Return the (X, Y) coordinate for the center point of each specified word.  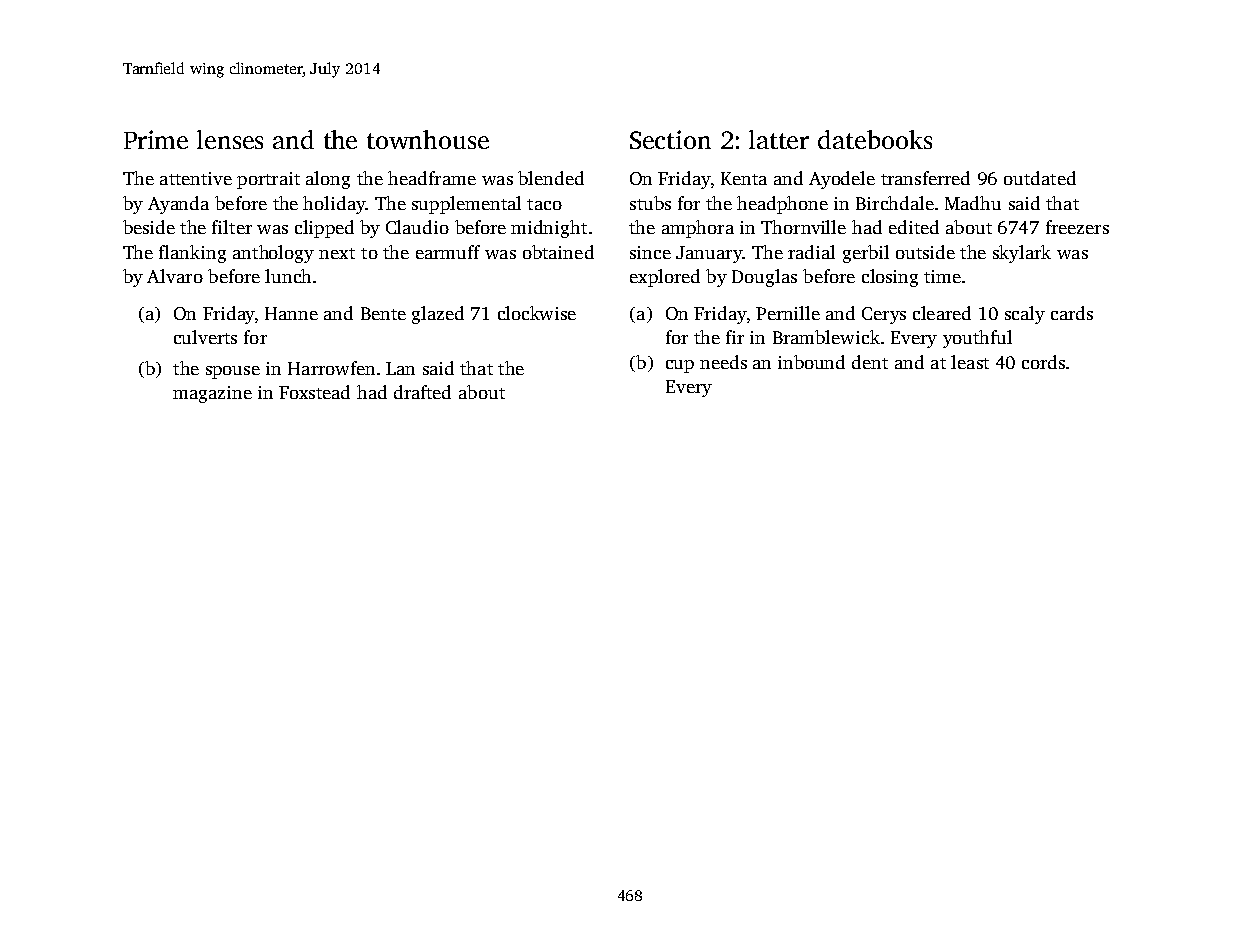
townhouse (428, 139)
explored (665, 278)
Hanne (291, 313)
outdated (1040, 178)
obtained (558, 252)
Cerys (884, 315)
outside (925, 252)
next (337, 253)
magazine (212, 394)
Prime (156, 139)
